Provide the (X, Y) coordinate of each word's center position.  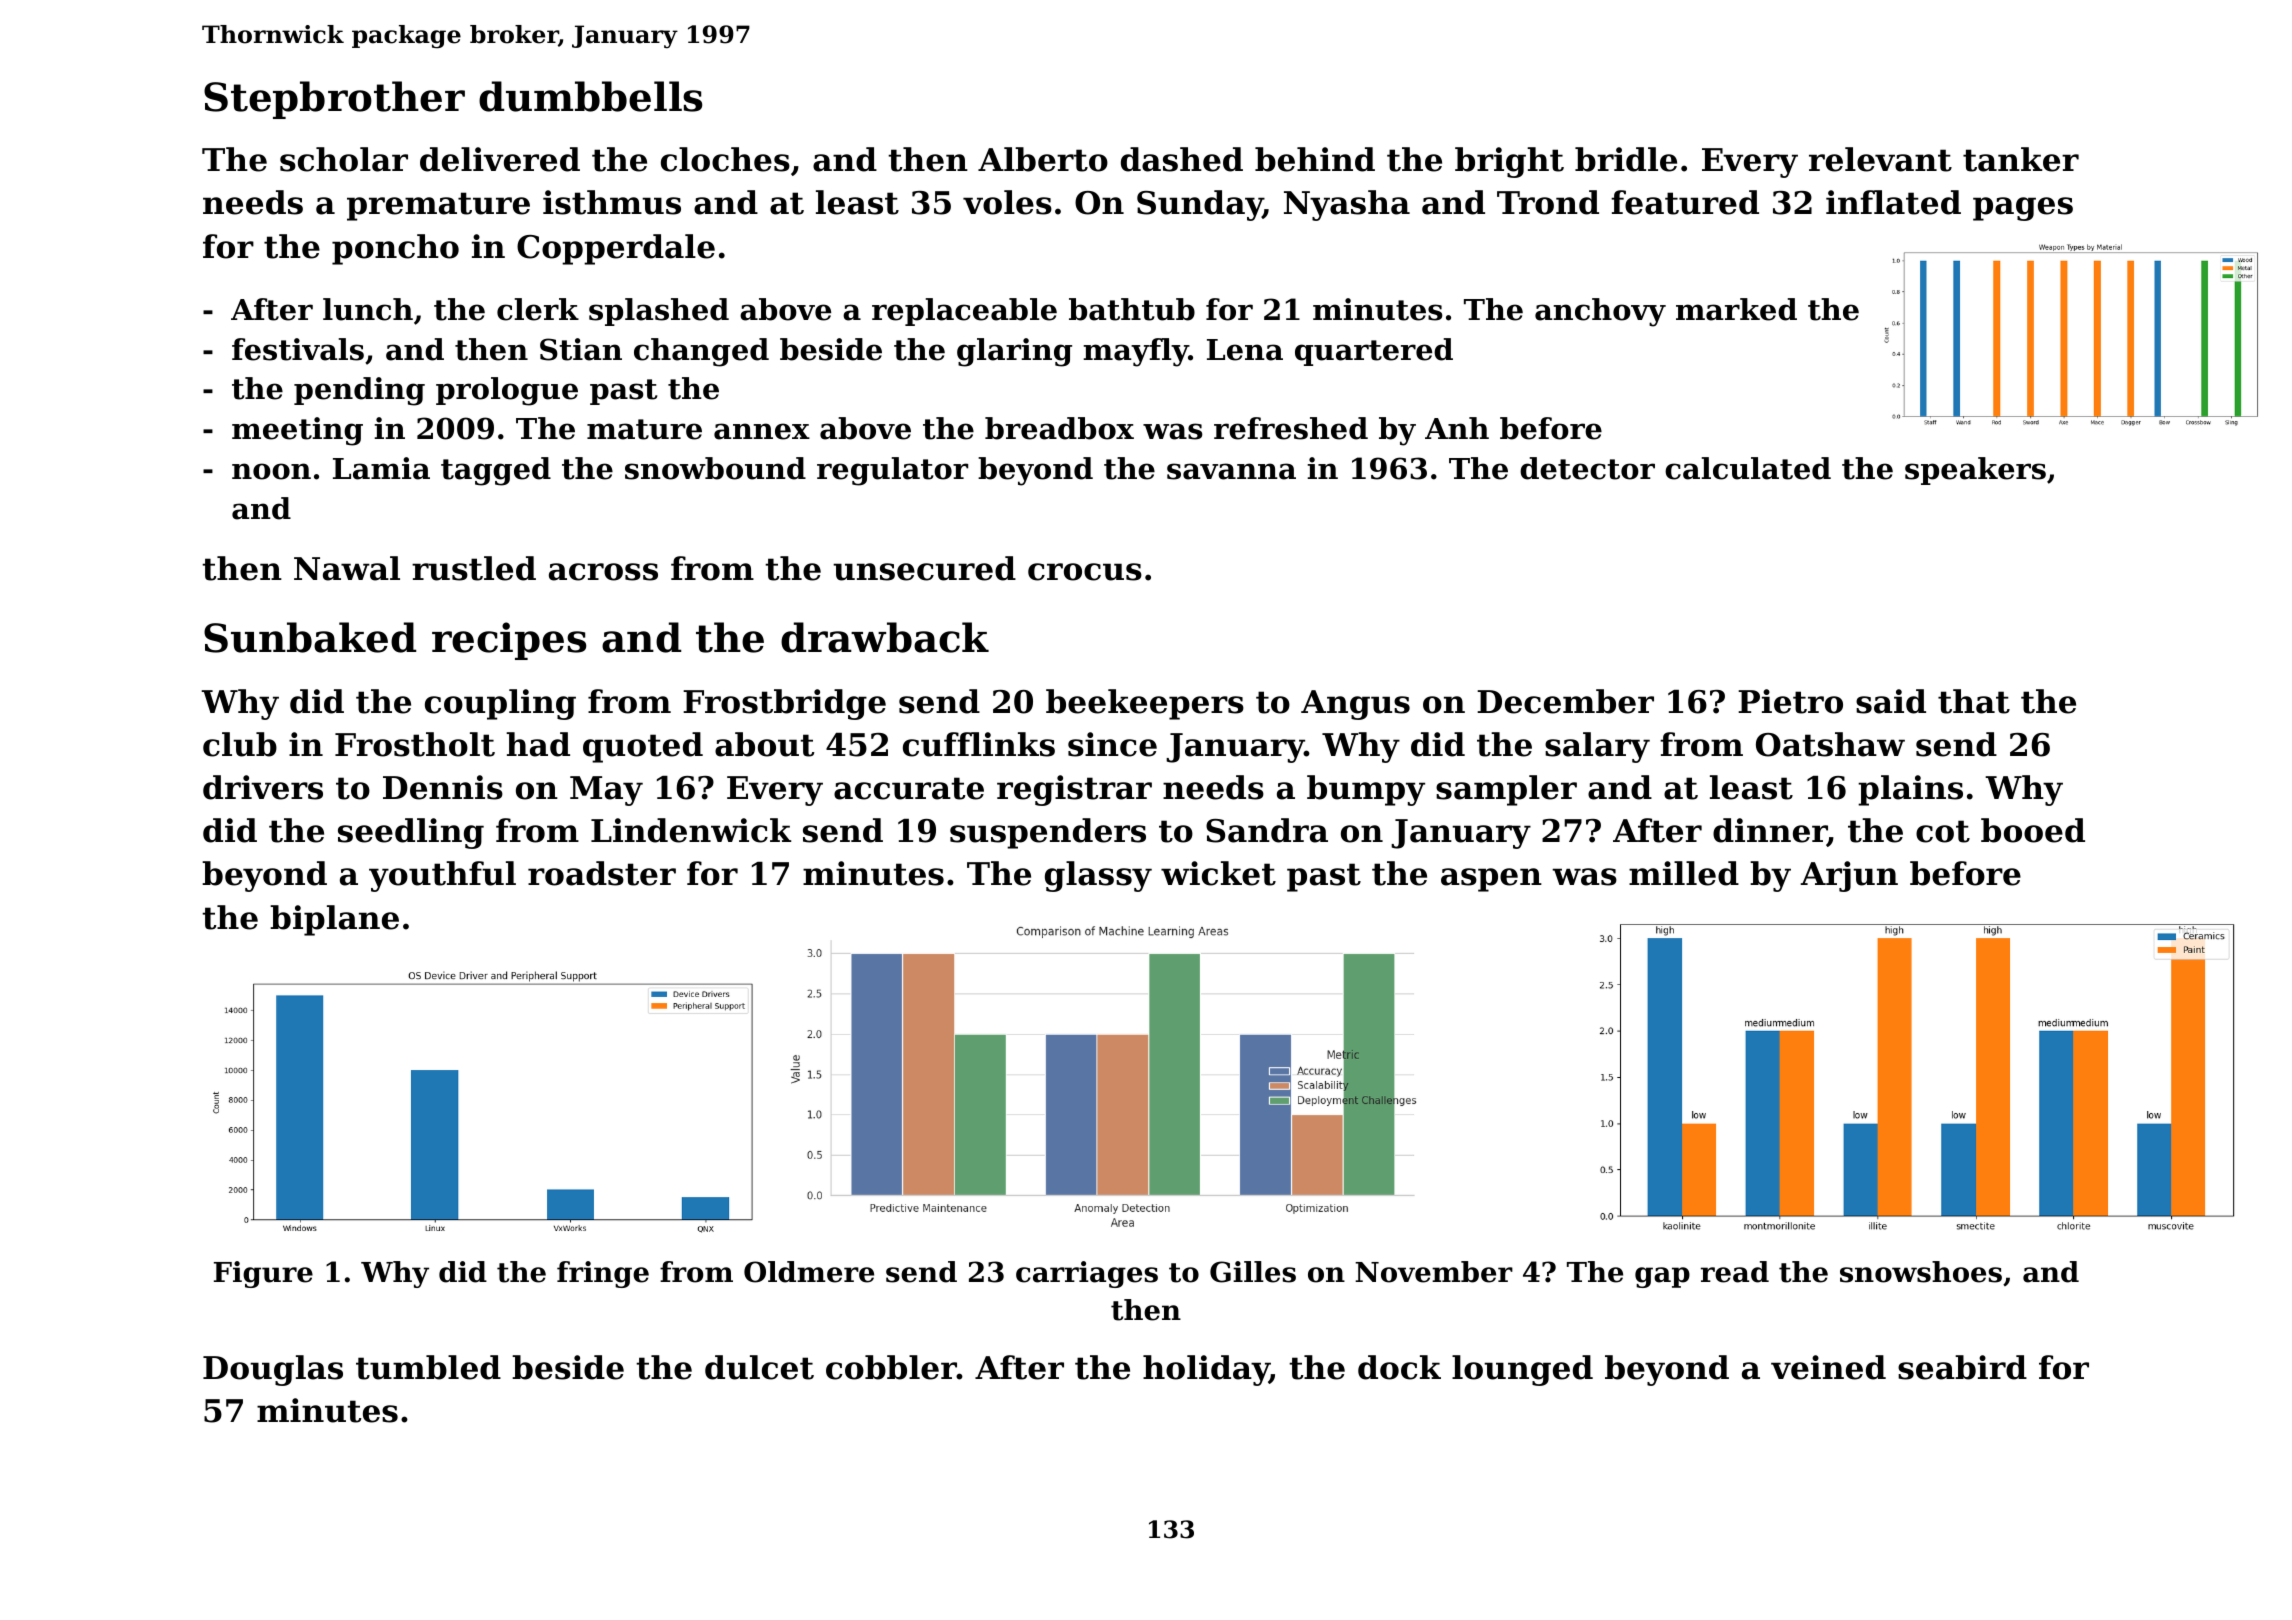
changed (701, 352)
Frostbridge (784, 704)
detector (1587, 468)
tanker (2021, 159)
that (1974, 701)
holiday (1206, 1370)
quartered (1374, 352)
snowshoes (1921, 1272)
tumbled (428, 1367)
